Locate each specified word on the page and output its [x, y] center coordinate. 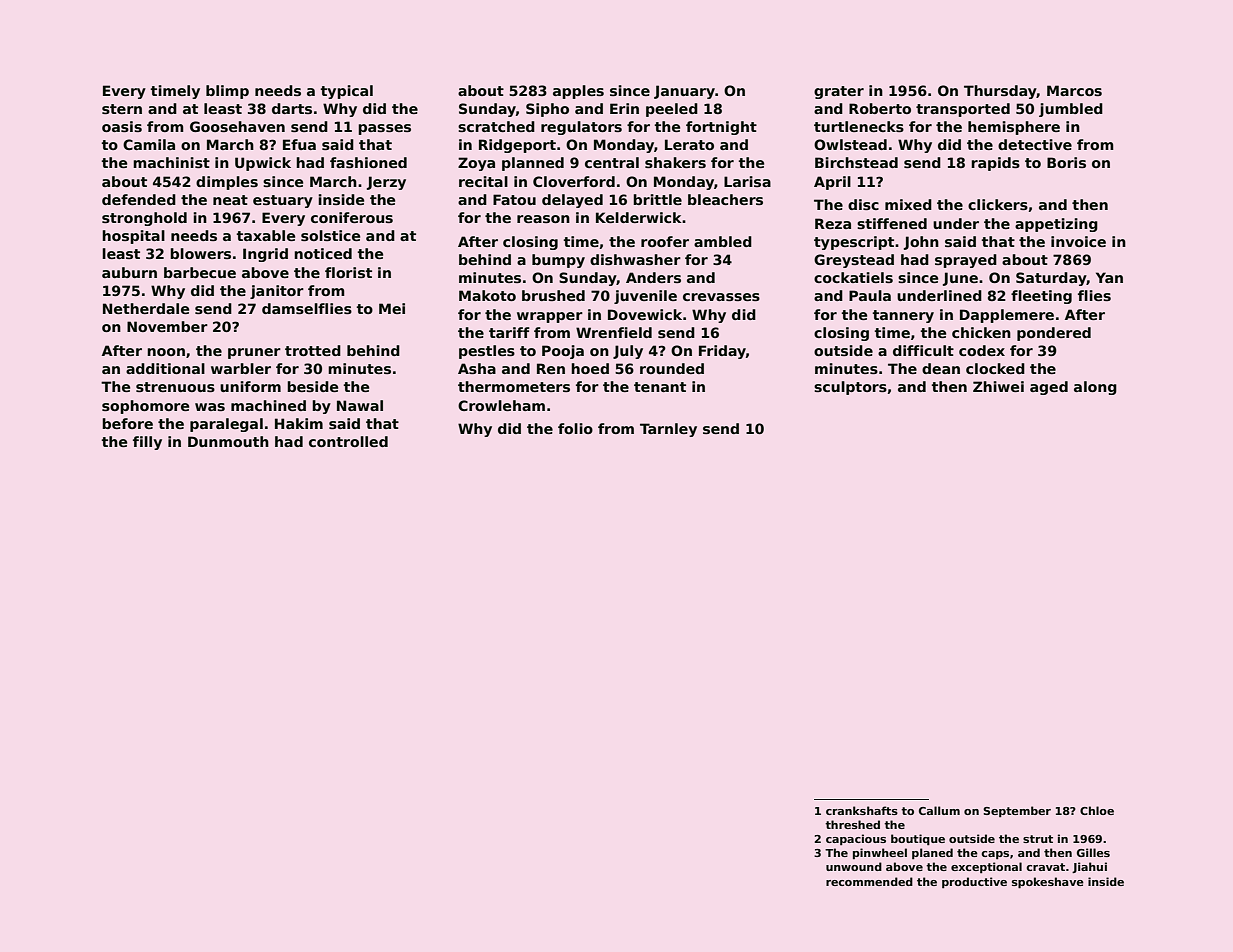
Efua [299, 144]
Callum [939, 810]
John [921, 243]
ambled [723, 241]
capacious [856, 839]
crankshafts [862, 810]
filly [147, 443]
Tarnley [668, 430]
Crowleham [501, 405]
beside [312, 386]
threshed [852, 824]
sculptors [850, 388]
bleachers [725, 199]
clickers [998, 204]
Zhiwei [998, 386]
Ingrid [265, 255]
